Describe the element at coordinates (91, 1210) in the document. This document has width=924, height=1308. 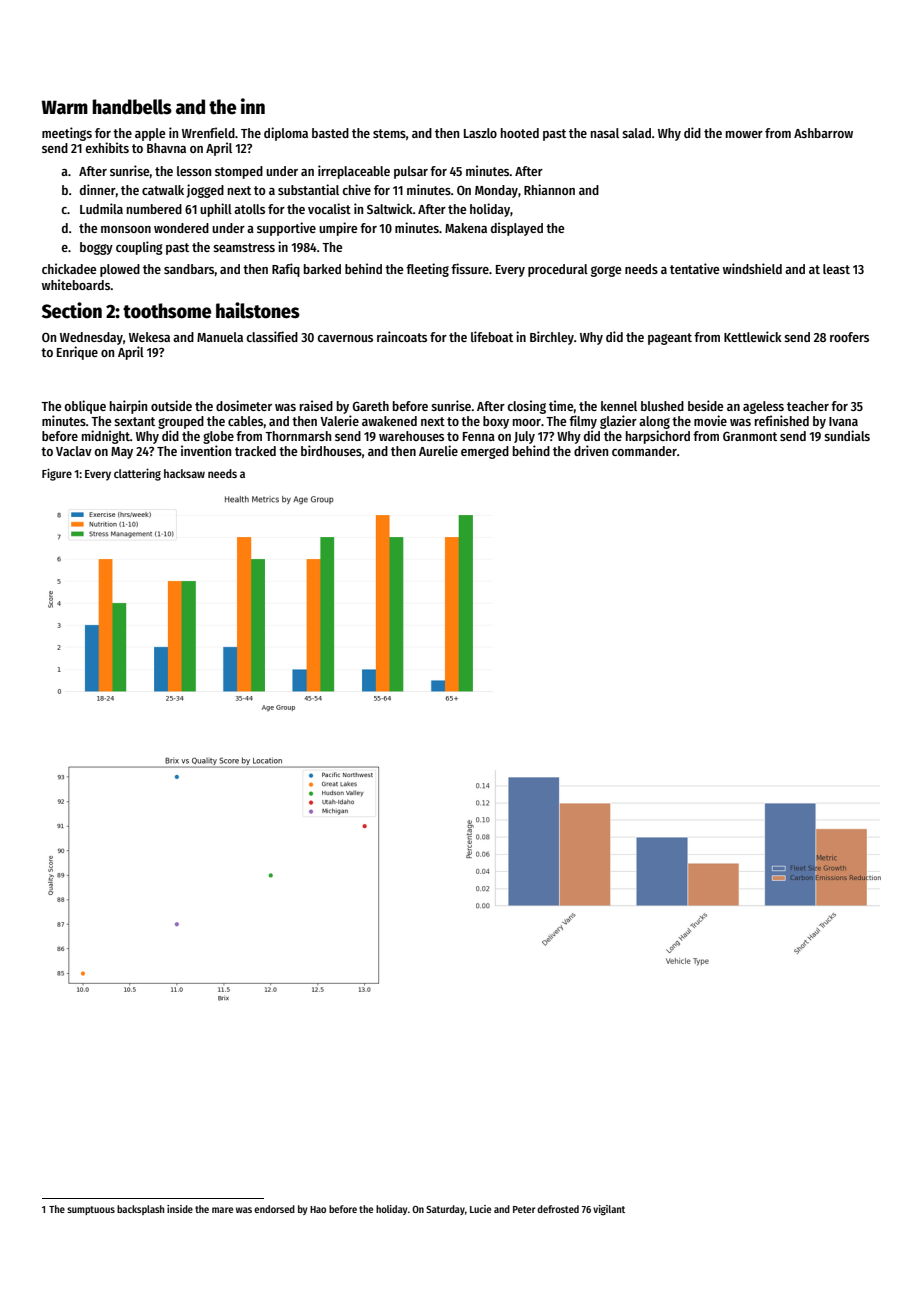
I see `sumptuous` at that location.
